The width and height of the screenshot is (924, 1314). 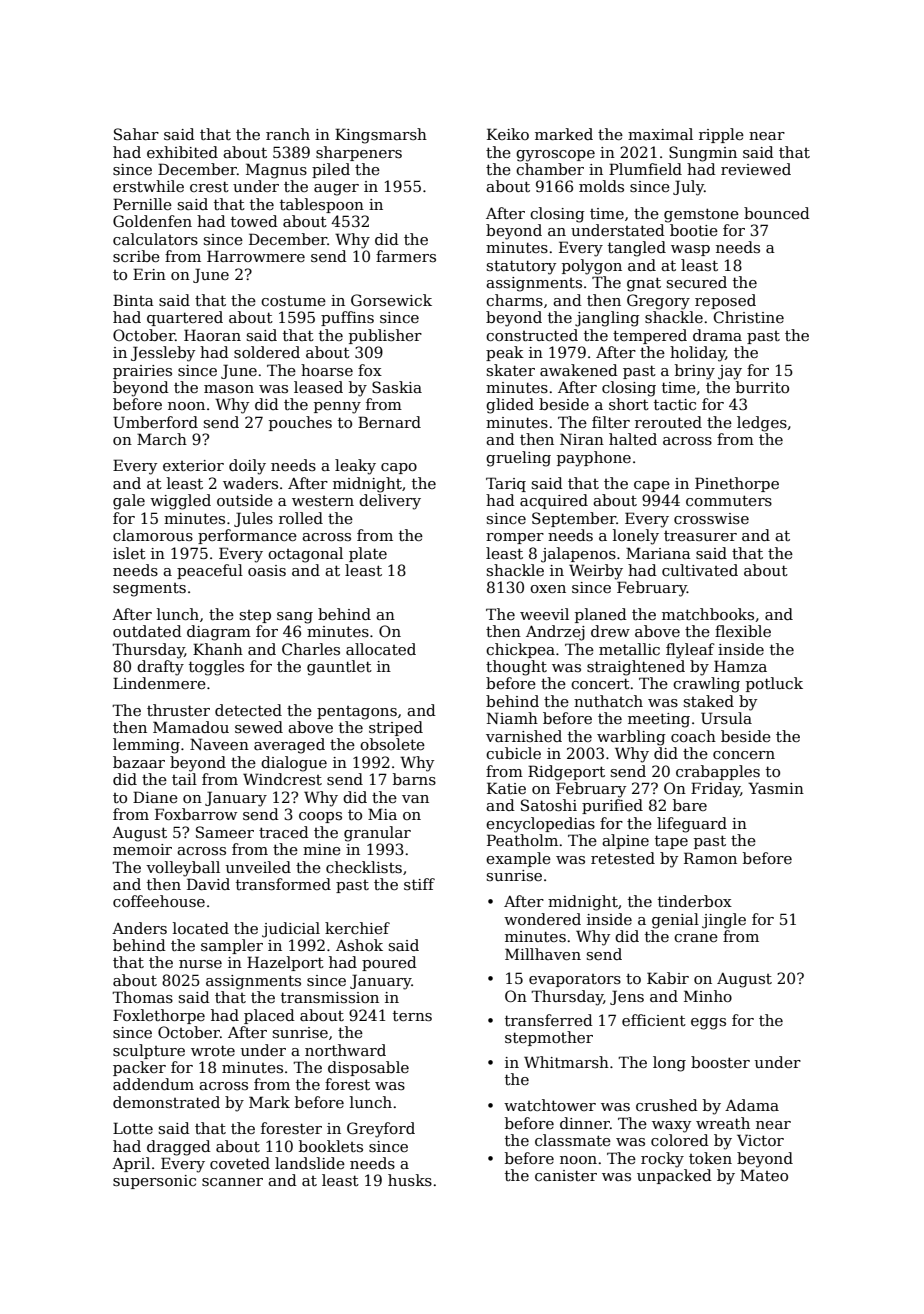 What do you see at coordinates (721, 135) in the screenshot?
I see `ripple` at bounding box center [721, 135].
